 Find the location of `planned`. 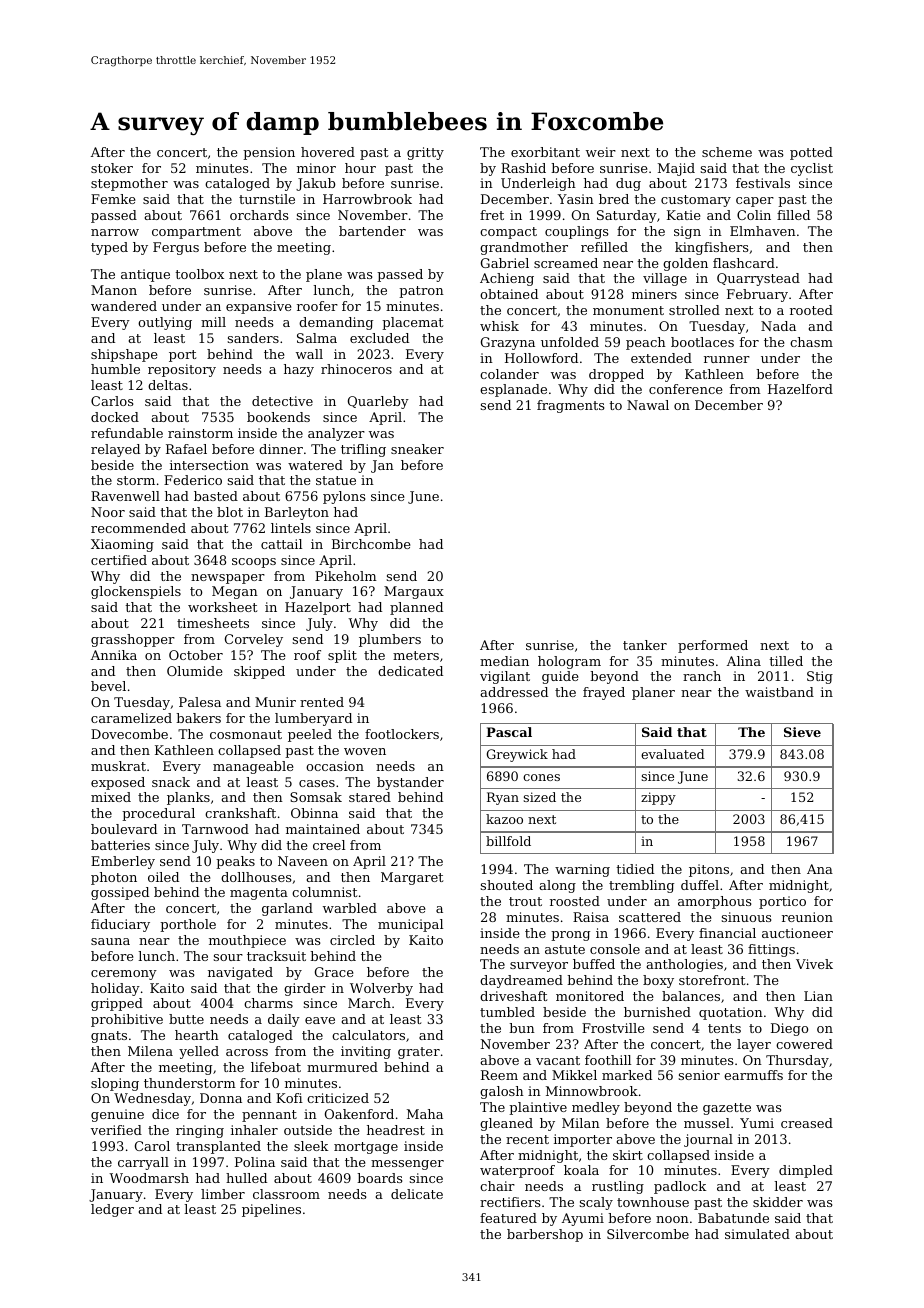

planned is located at coordinates (416, 608).
